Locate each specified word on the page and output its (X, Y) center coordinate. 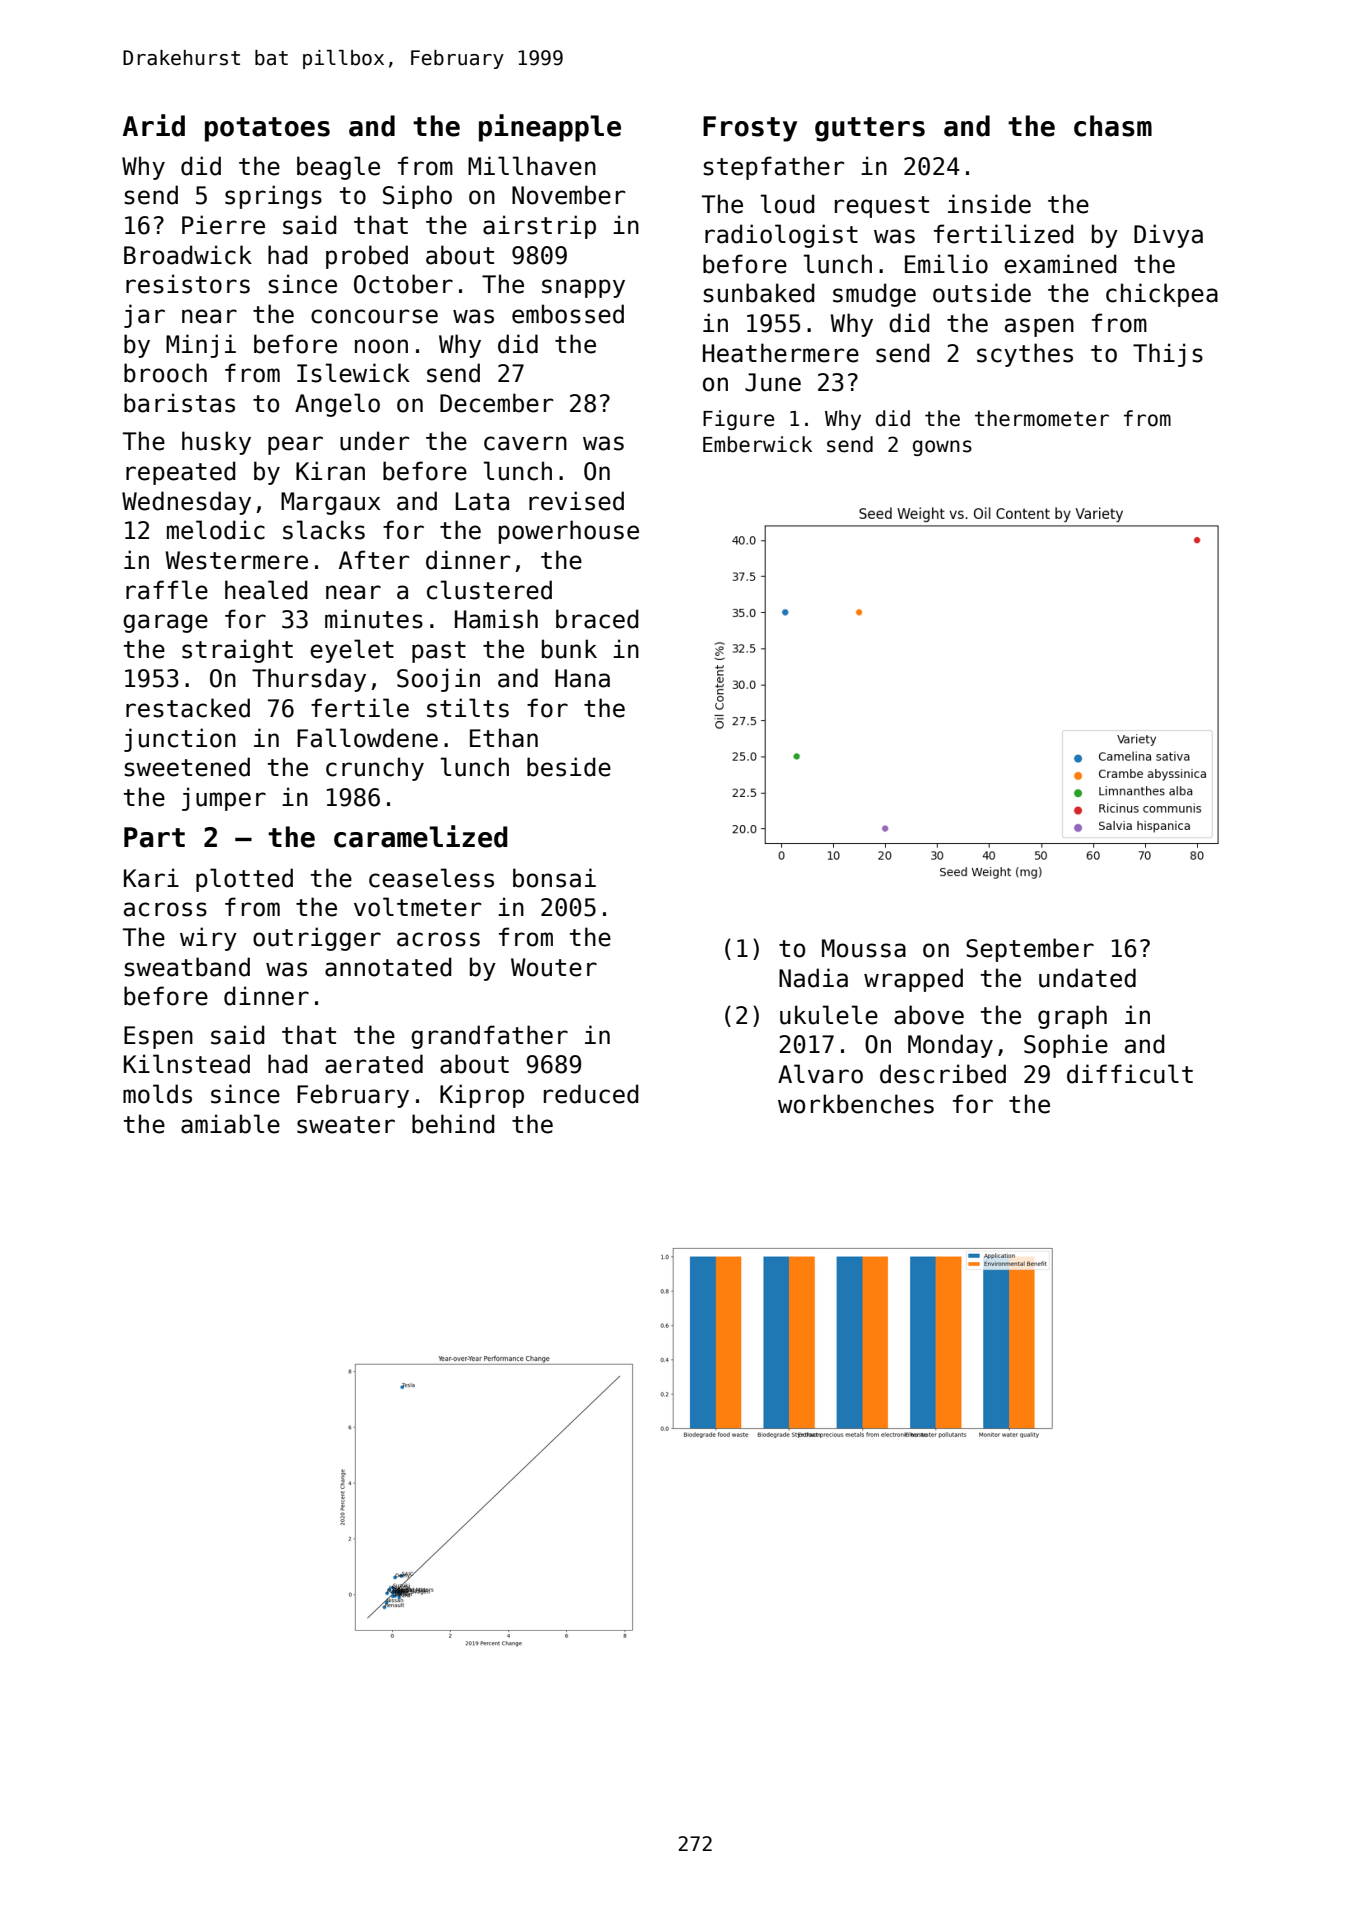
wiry (208, 939)
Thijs (1168, 355)
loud (788, 204)
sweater (346, 1125)
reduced (591, 1094)
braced (597, 619)
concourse (374, 316)
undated (1087, 978)
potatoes (267, 129)
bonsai (554, 878)
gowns (942, 448)
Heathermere (781, 353)
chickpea (1162, 295)
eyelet (352, 651)
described (943, 1074)
